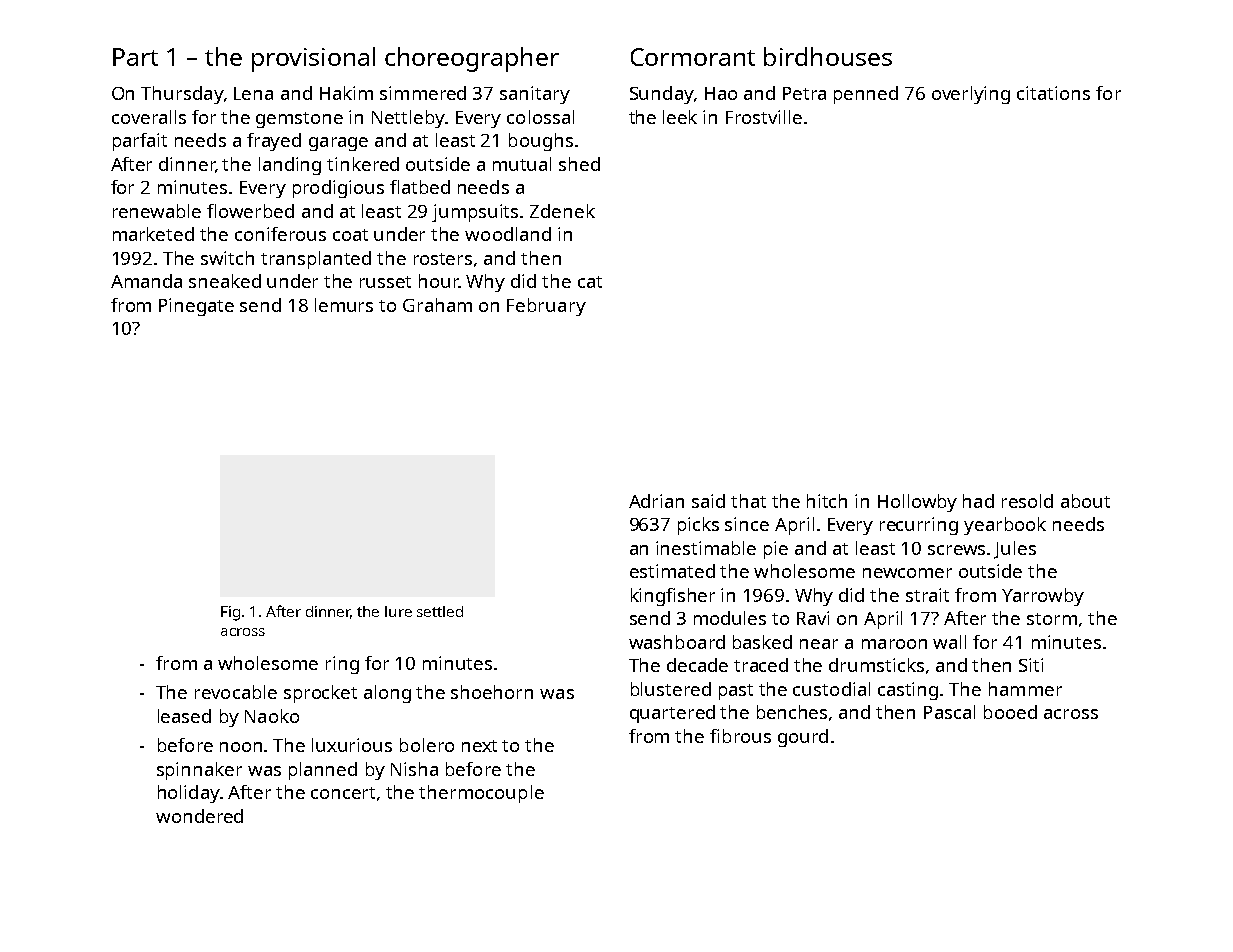 Image resolution: width=1233 pixels, height=952 pixels. I want to click on about, so click(1085, 501).
